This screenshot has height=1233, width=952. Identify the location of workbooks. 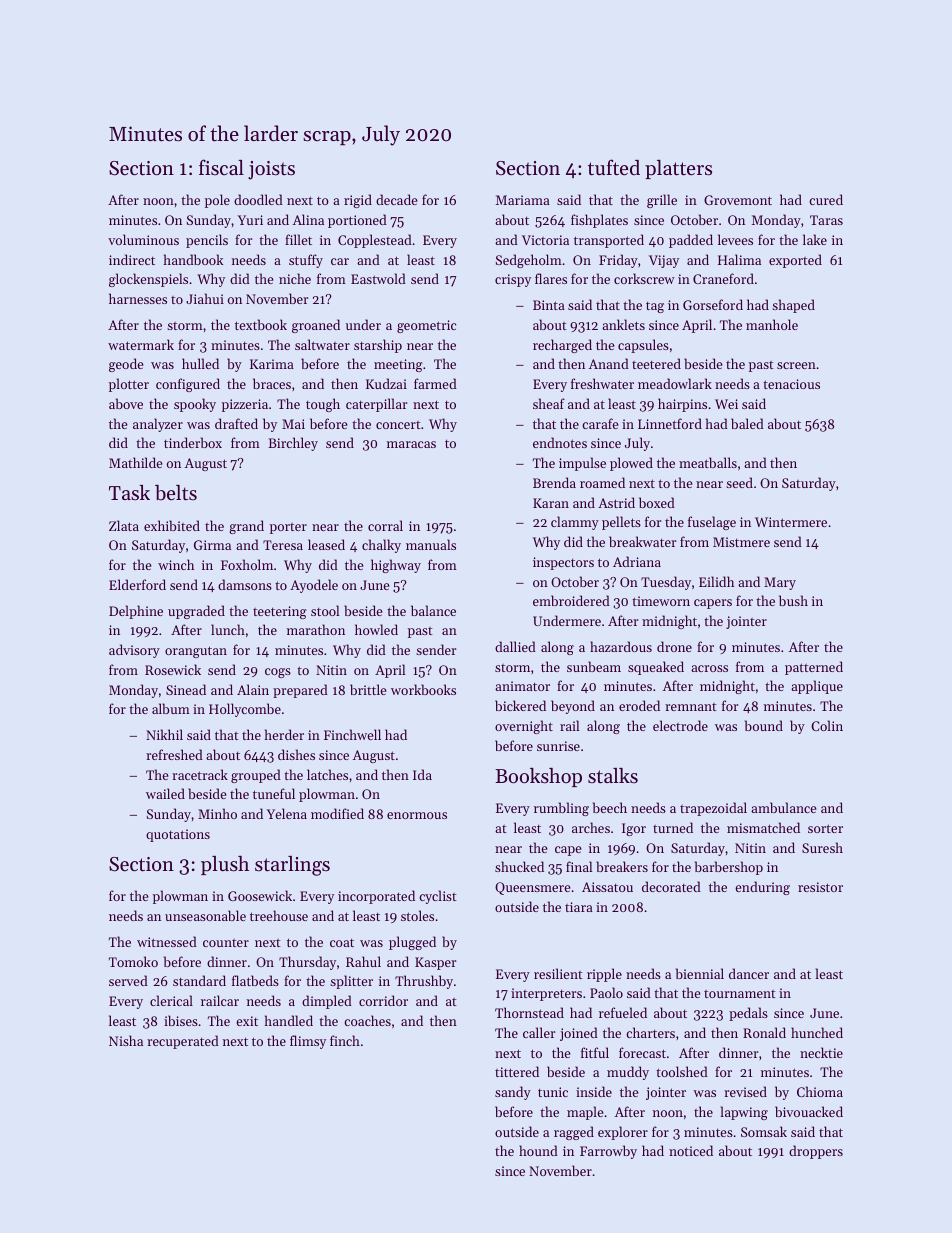
(423, 689).
